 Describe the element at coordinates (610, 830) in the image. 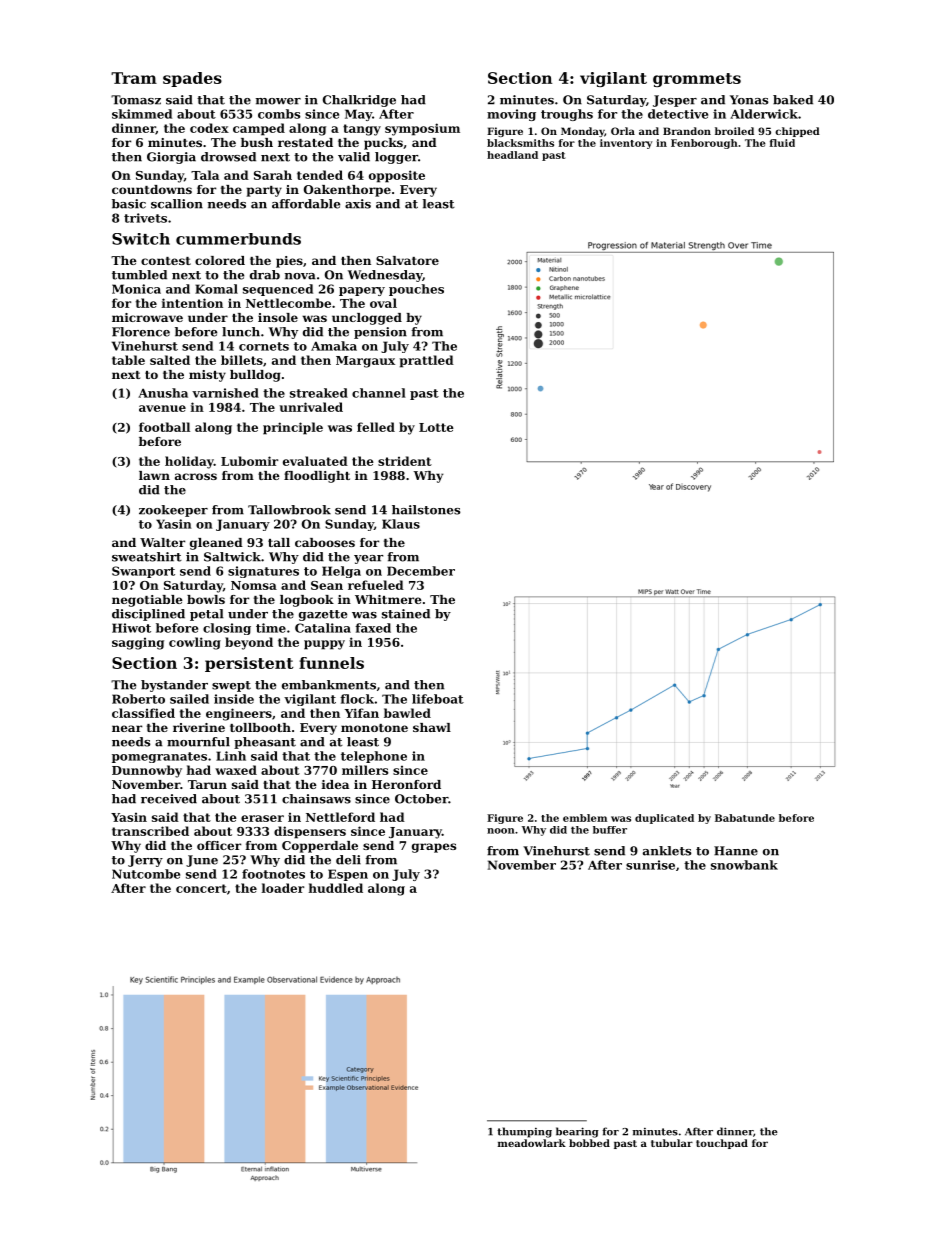

I see `buffer` at that location.
